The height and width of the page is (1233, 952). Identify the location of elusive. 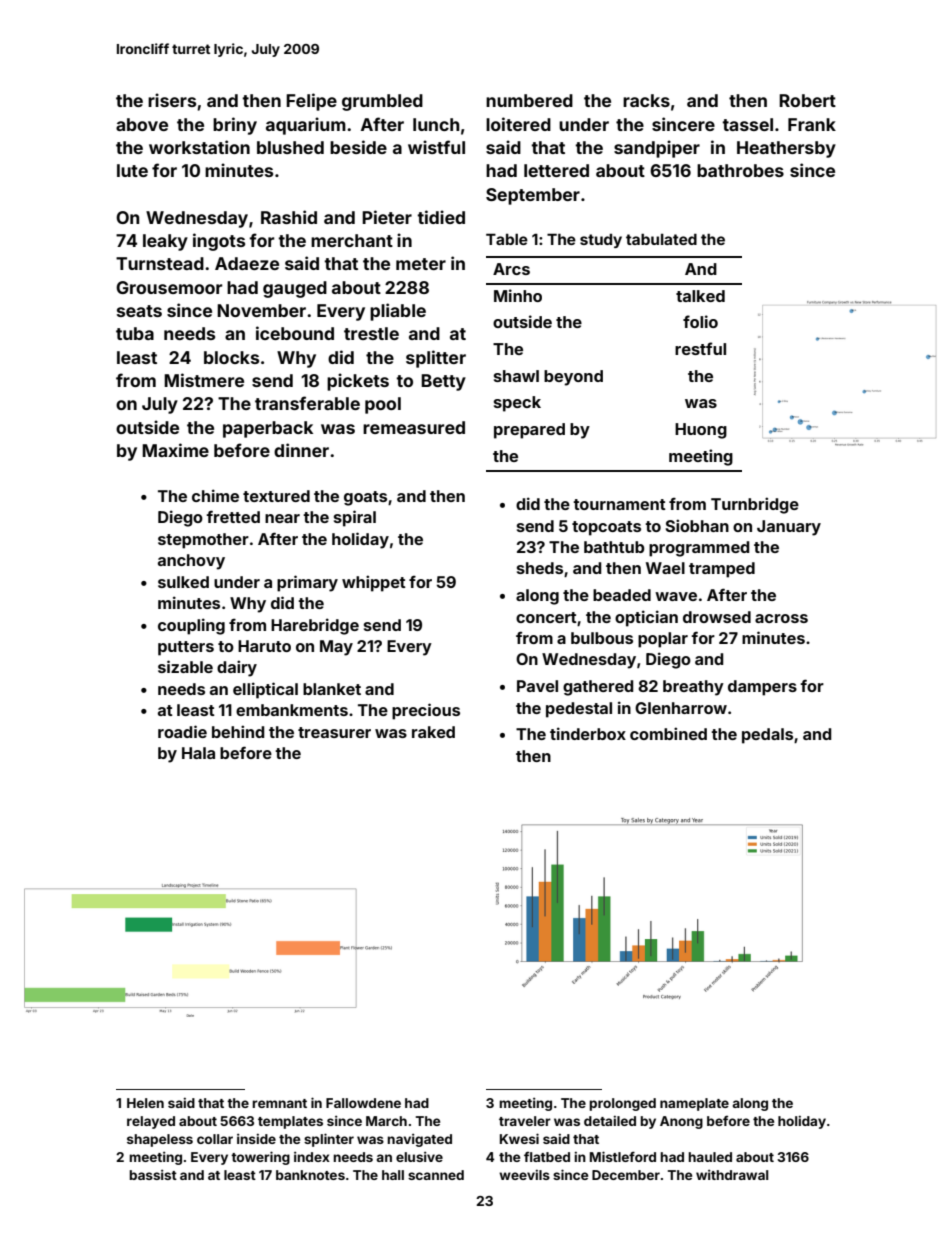
(419, 1157).
